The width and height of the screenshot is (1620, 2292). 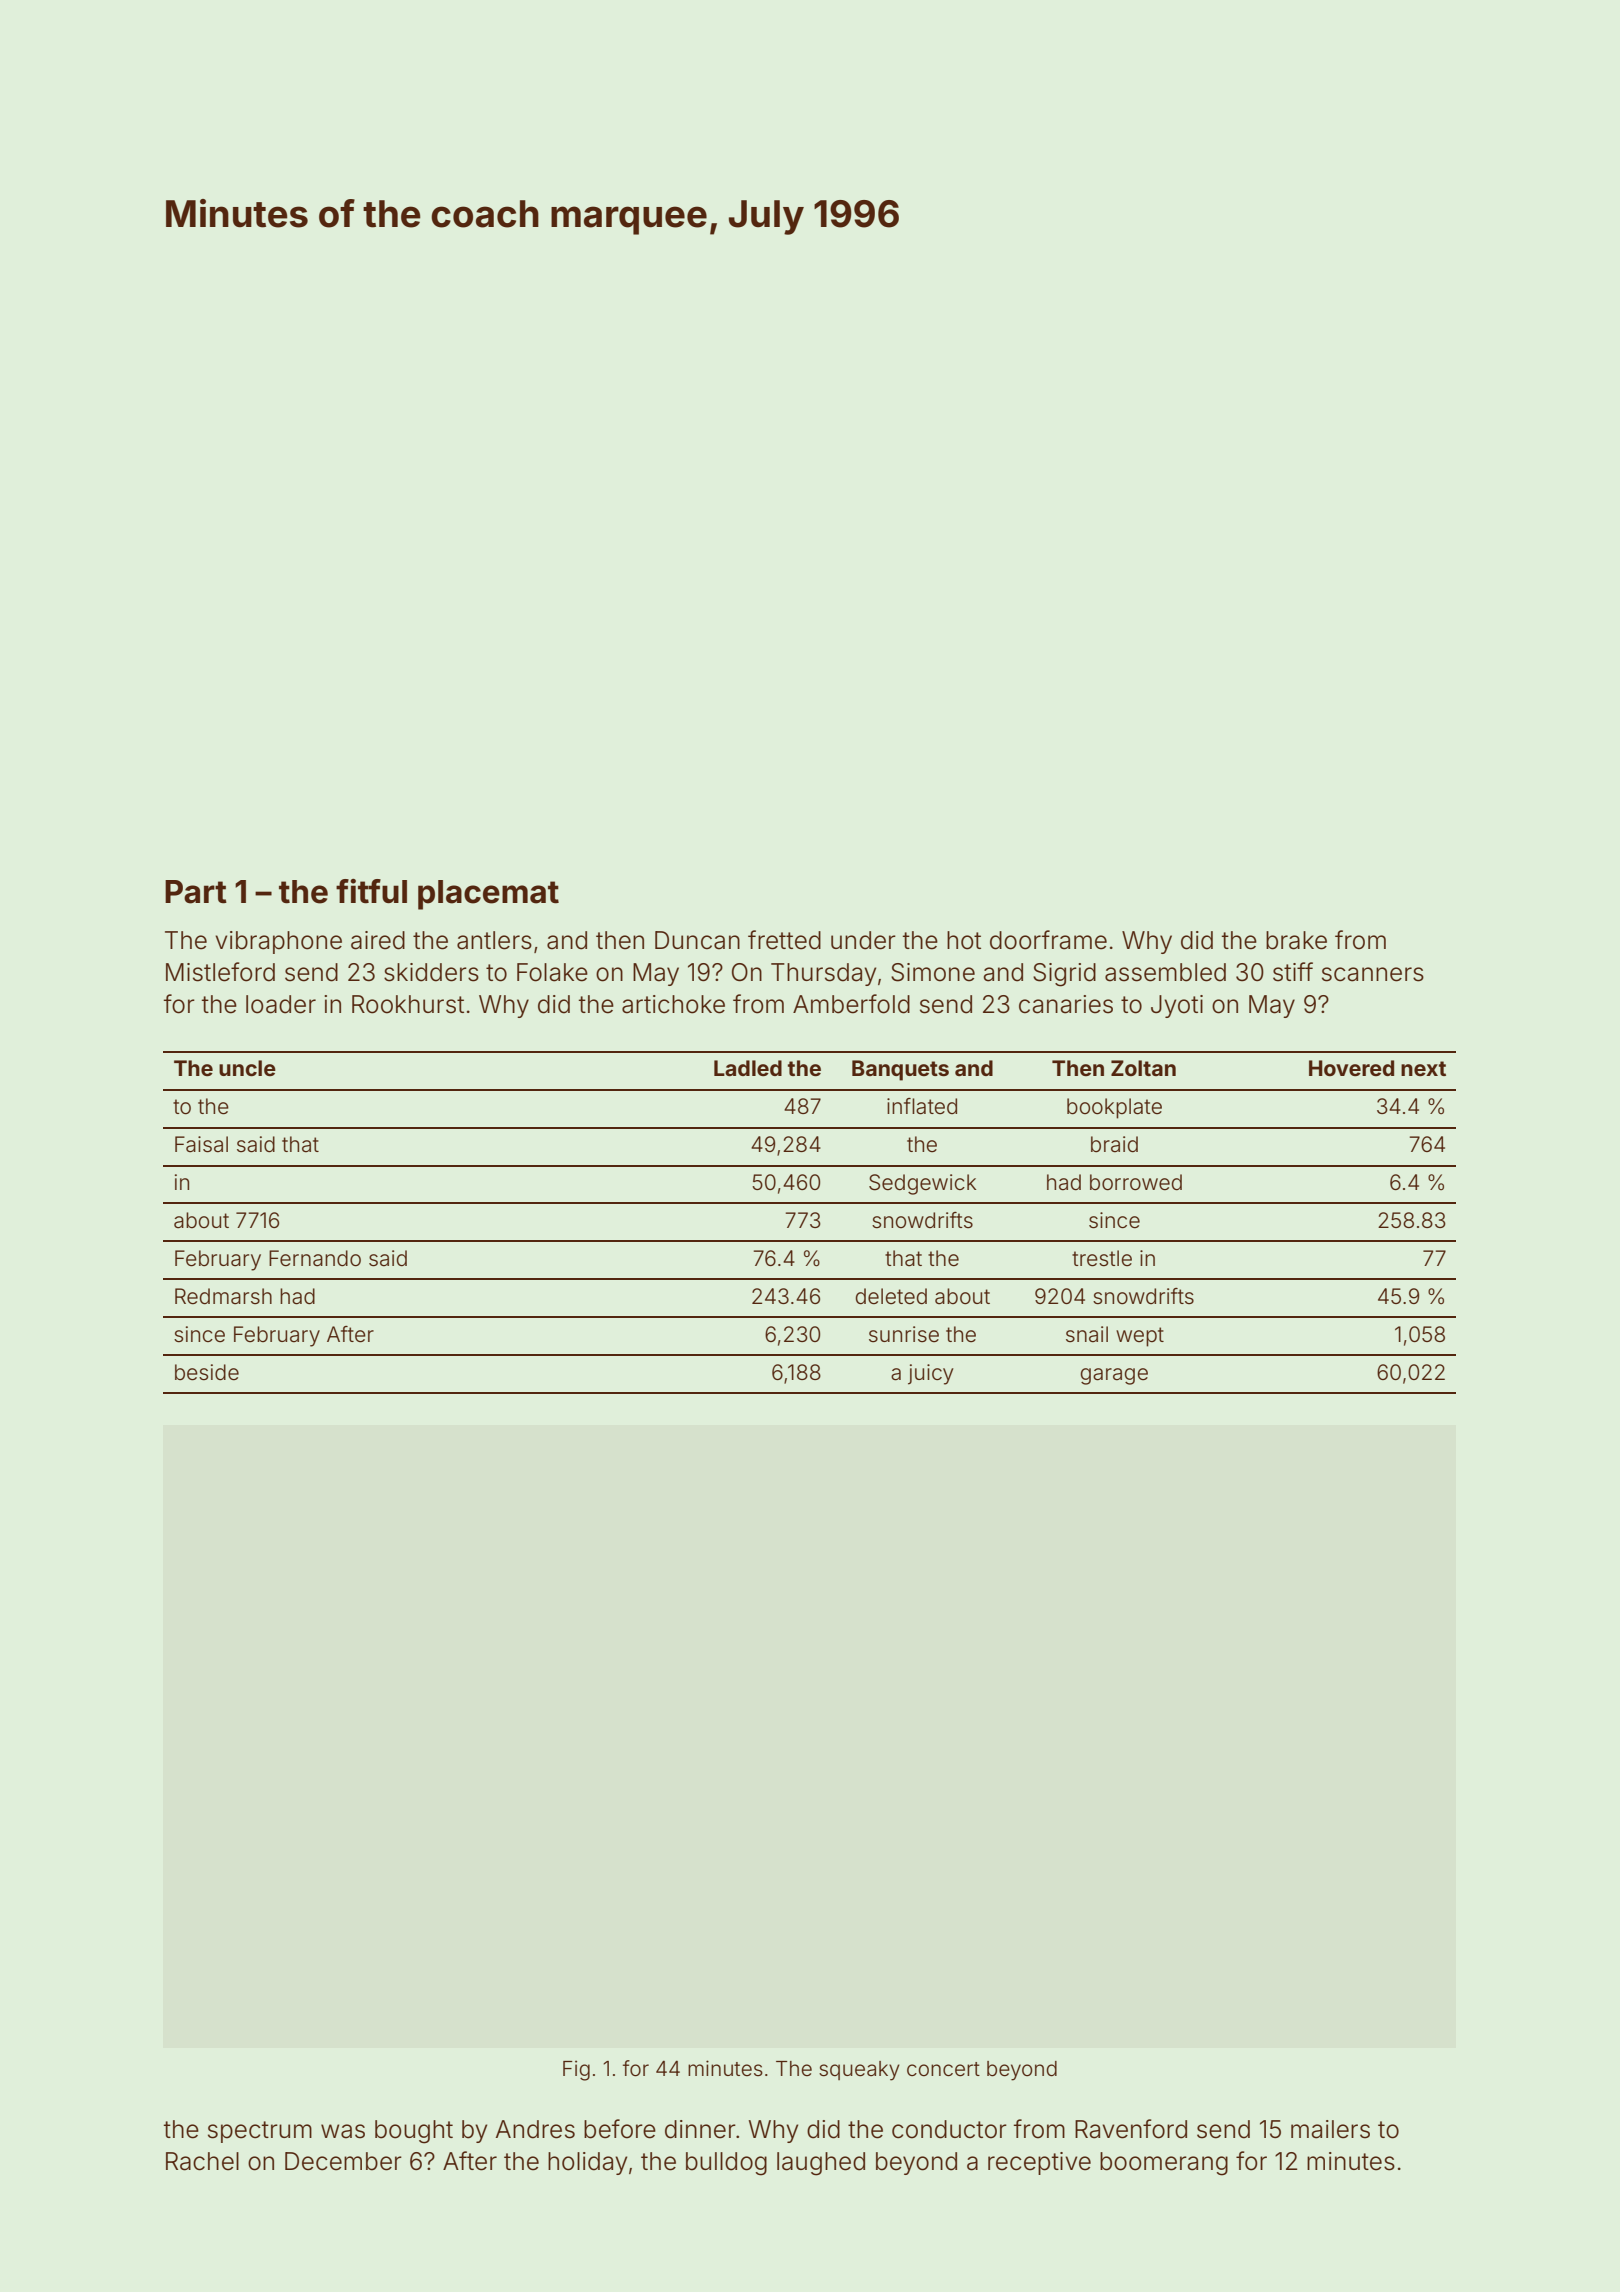 What do you see at coordinates (223, 1296) in the screenshot?
I see `Redmarsh` at bounding box center [223, 1296].
